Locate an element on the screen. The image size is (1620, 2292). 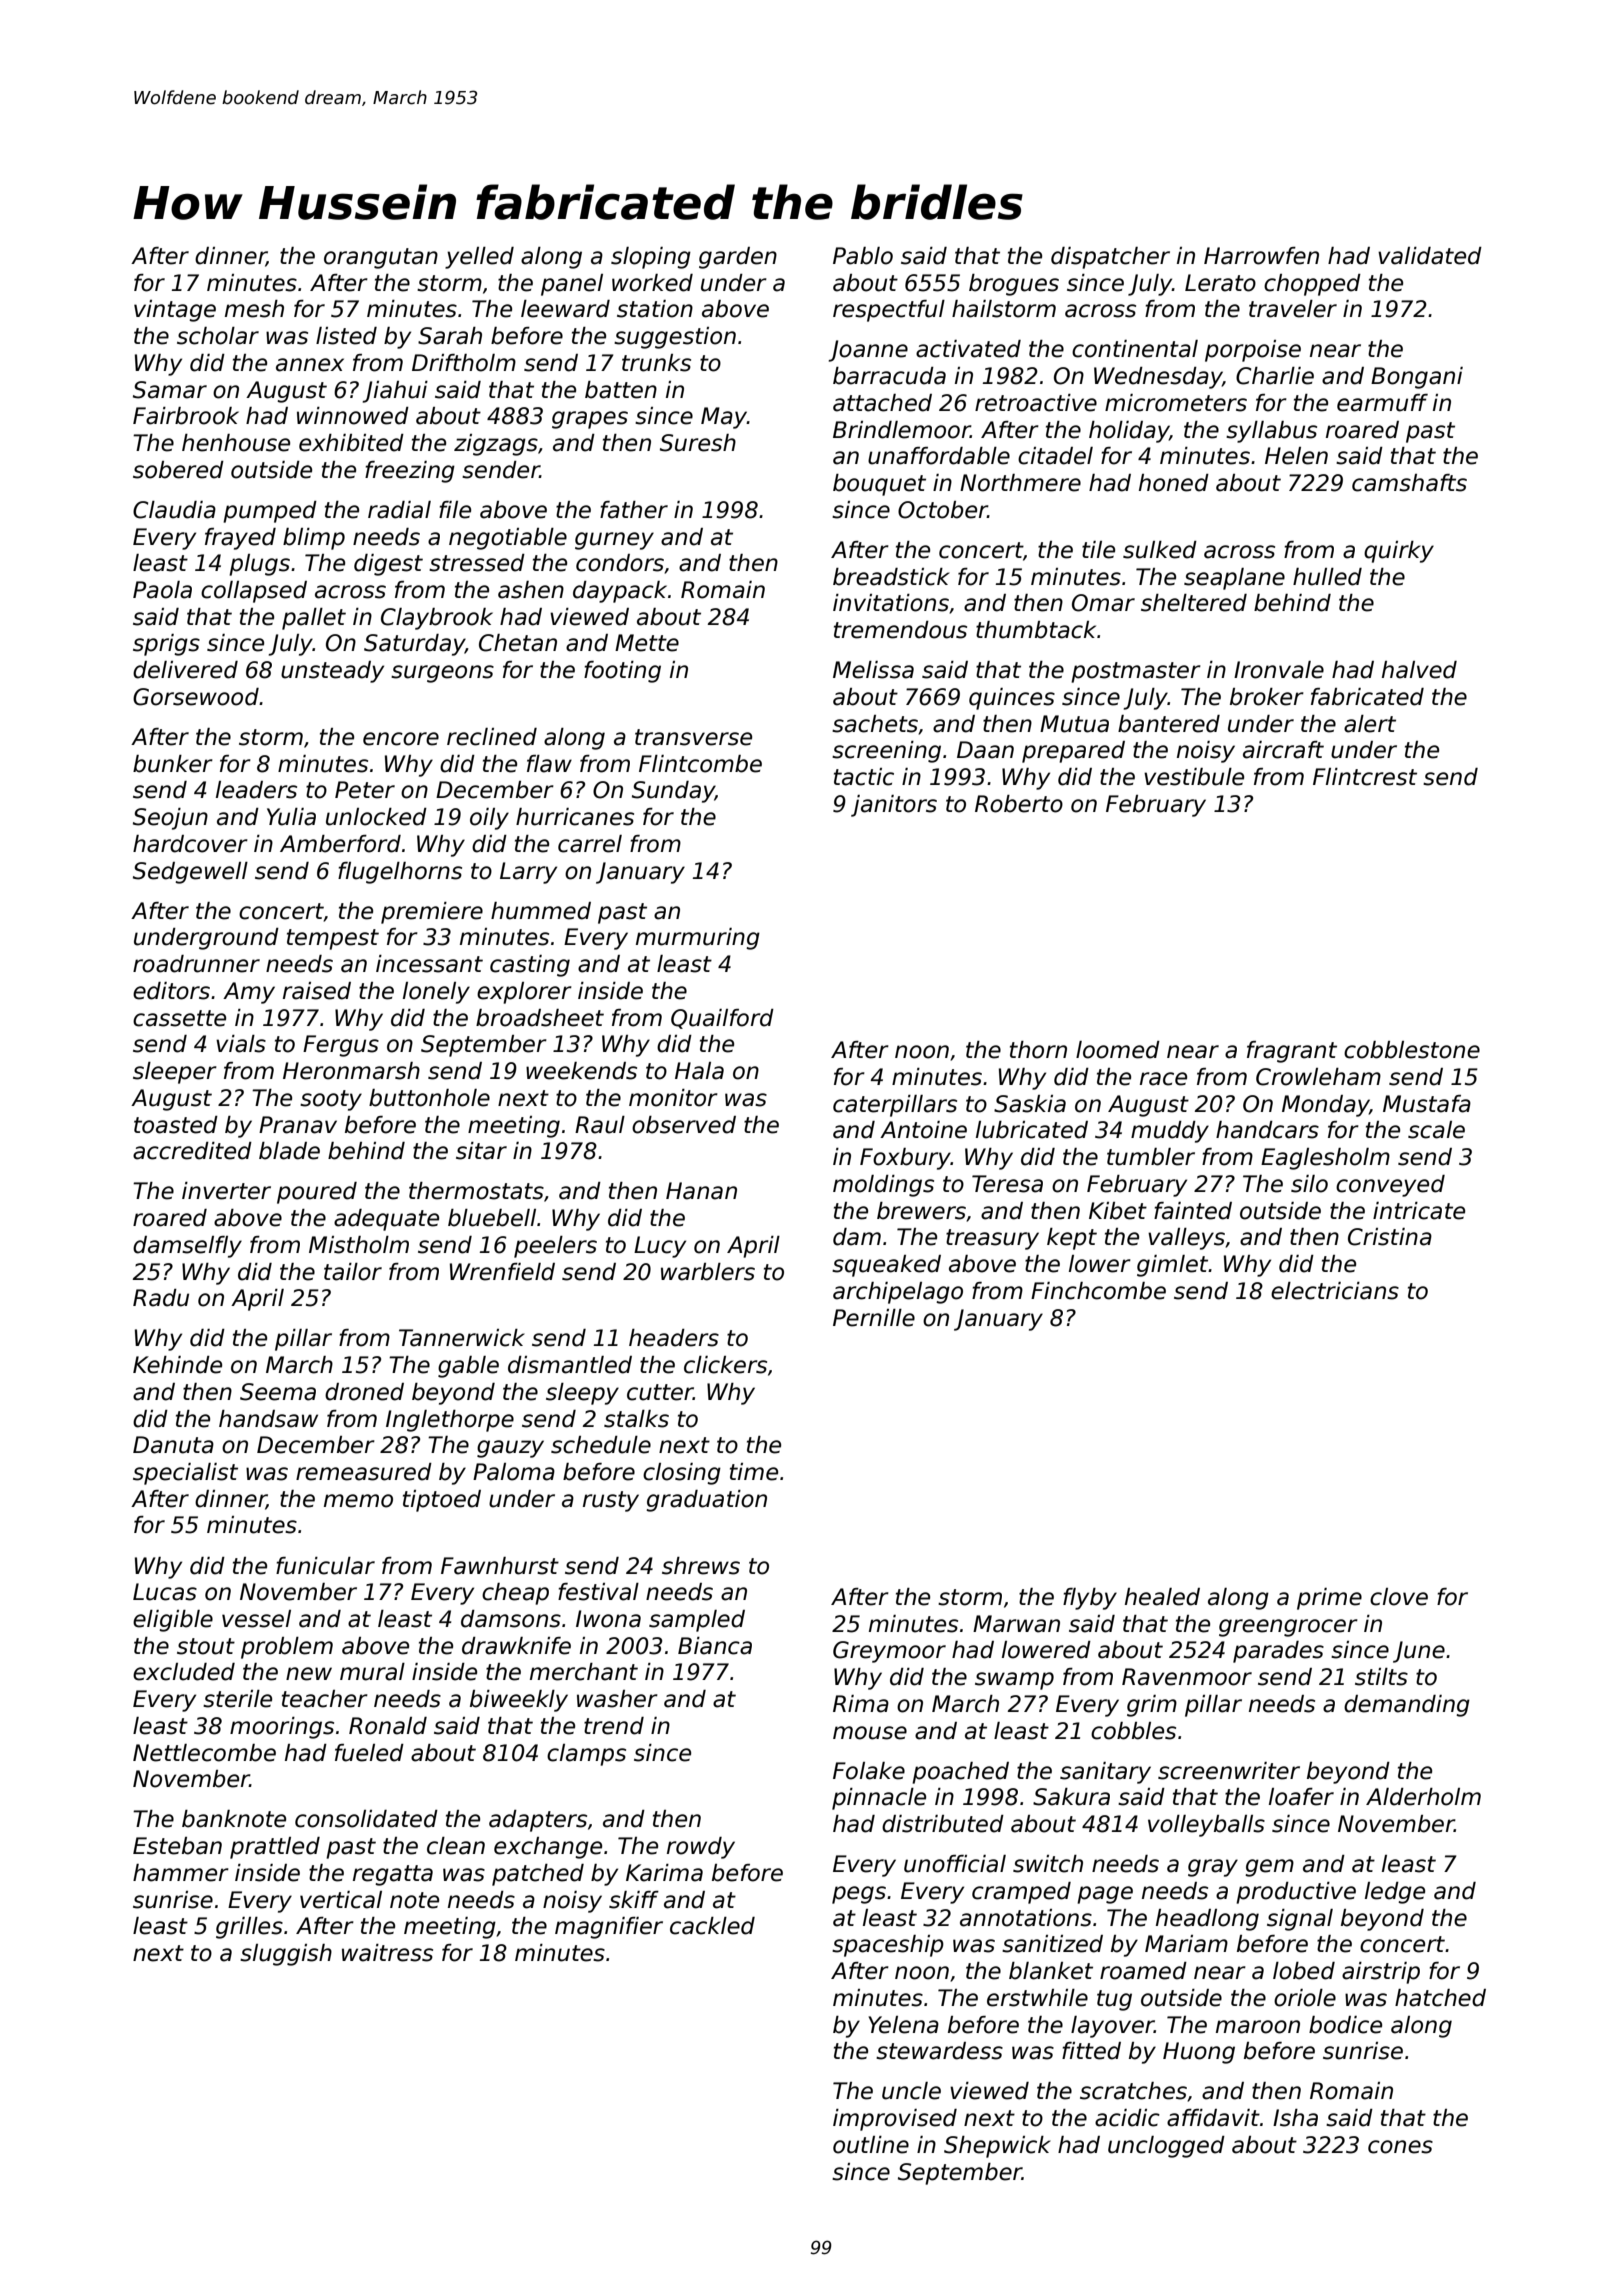
Harrowfen is located at coordinates (1261, 256).
